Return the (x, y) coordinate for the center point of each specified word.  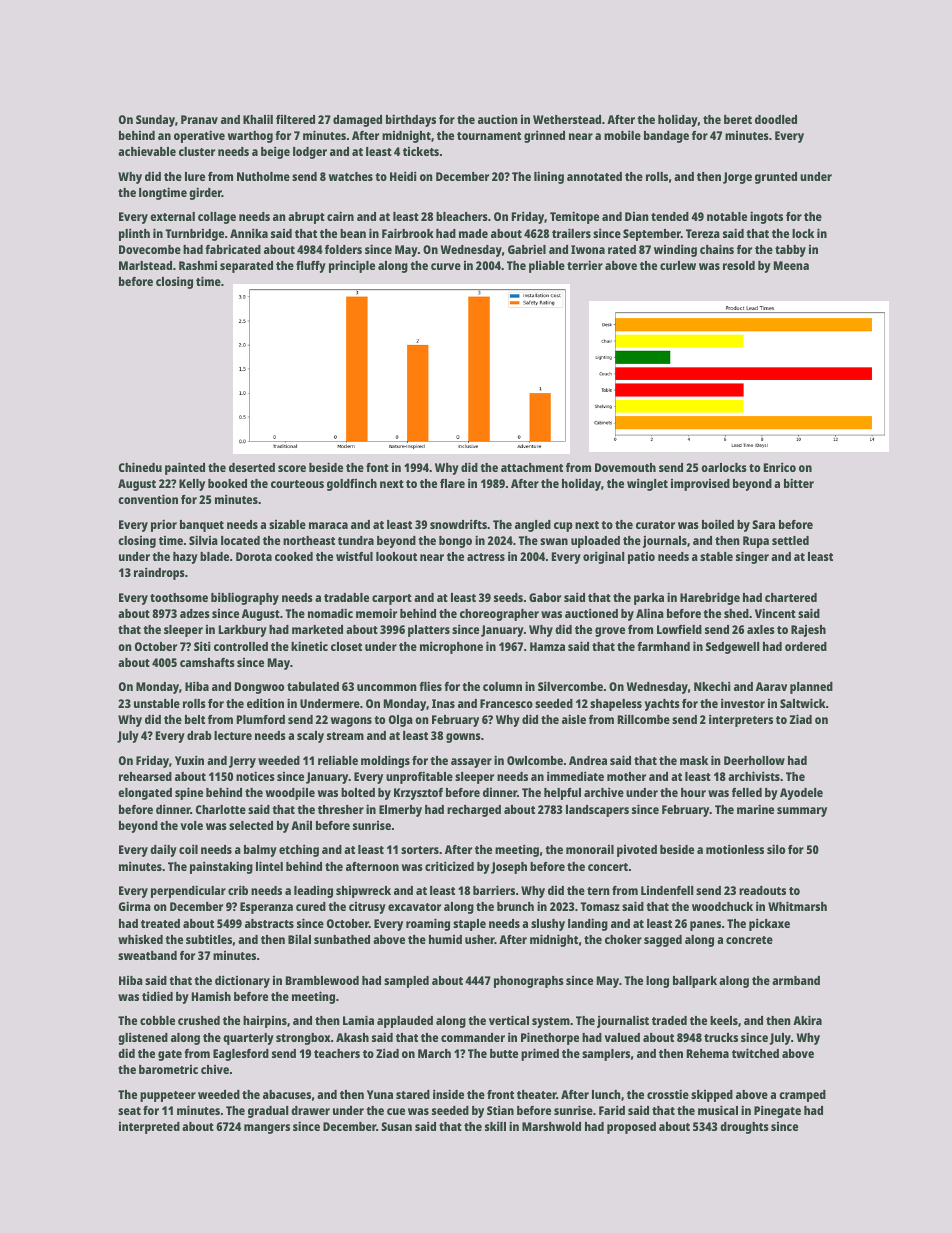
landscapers (597, 811)
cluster (197, 151)
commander (473, 1037)
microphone (451, 647)
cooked (294, 556)
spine (189, 793)
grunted (776, 178)
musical (718, 1110)
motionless (735, 849)
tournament (489, 136)
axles (761, 629)
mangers (267, 1129)
